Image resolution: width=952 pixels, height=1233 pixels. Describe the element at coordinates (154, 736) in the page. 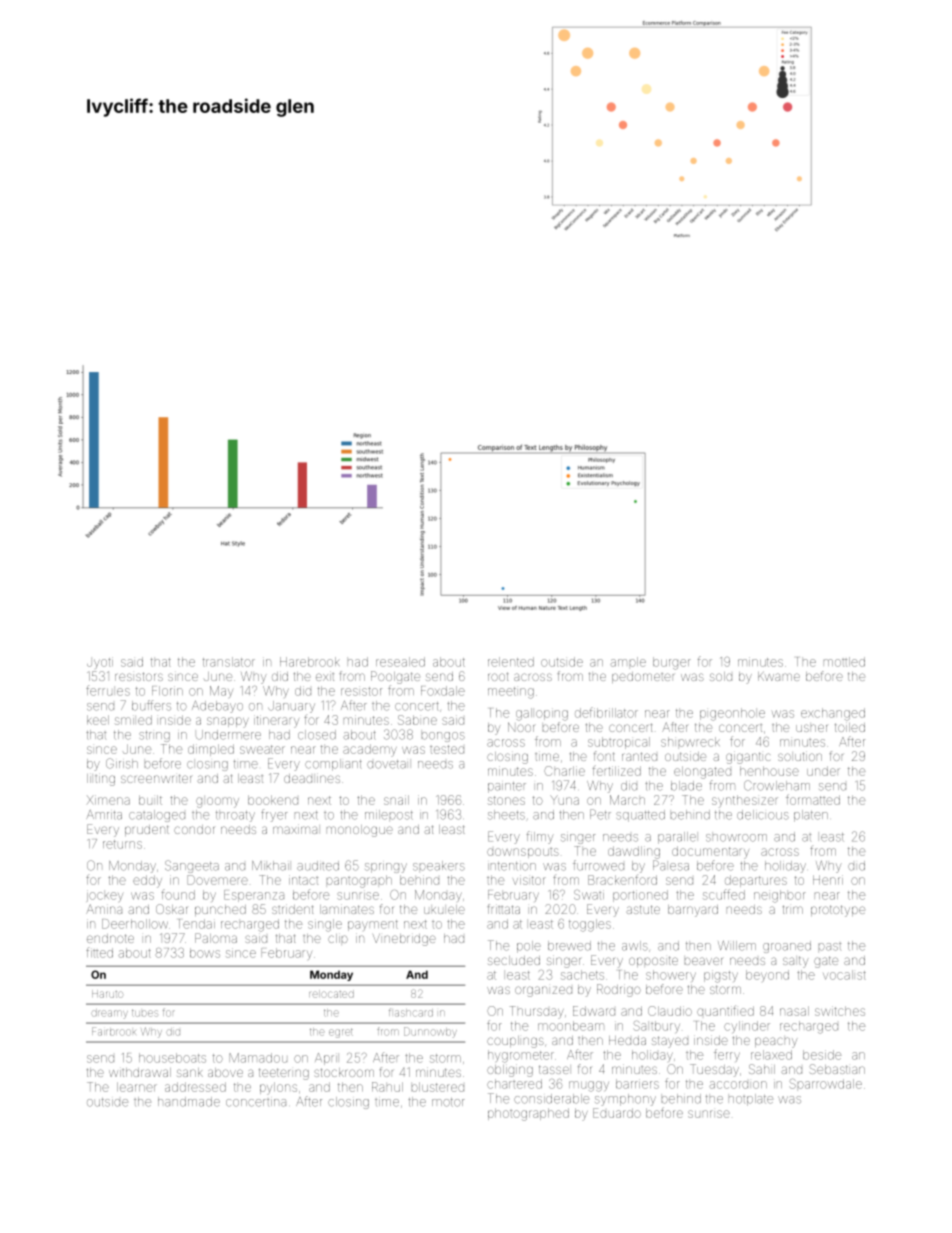

I see `string` at that location.
